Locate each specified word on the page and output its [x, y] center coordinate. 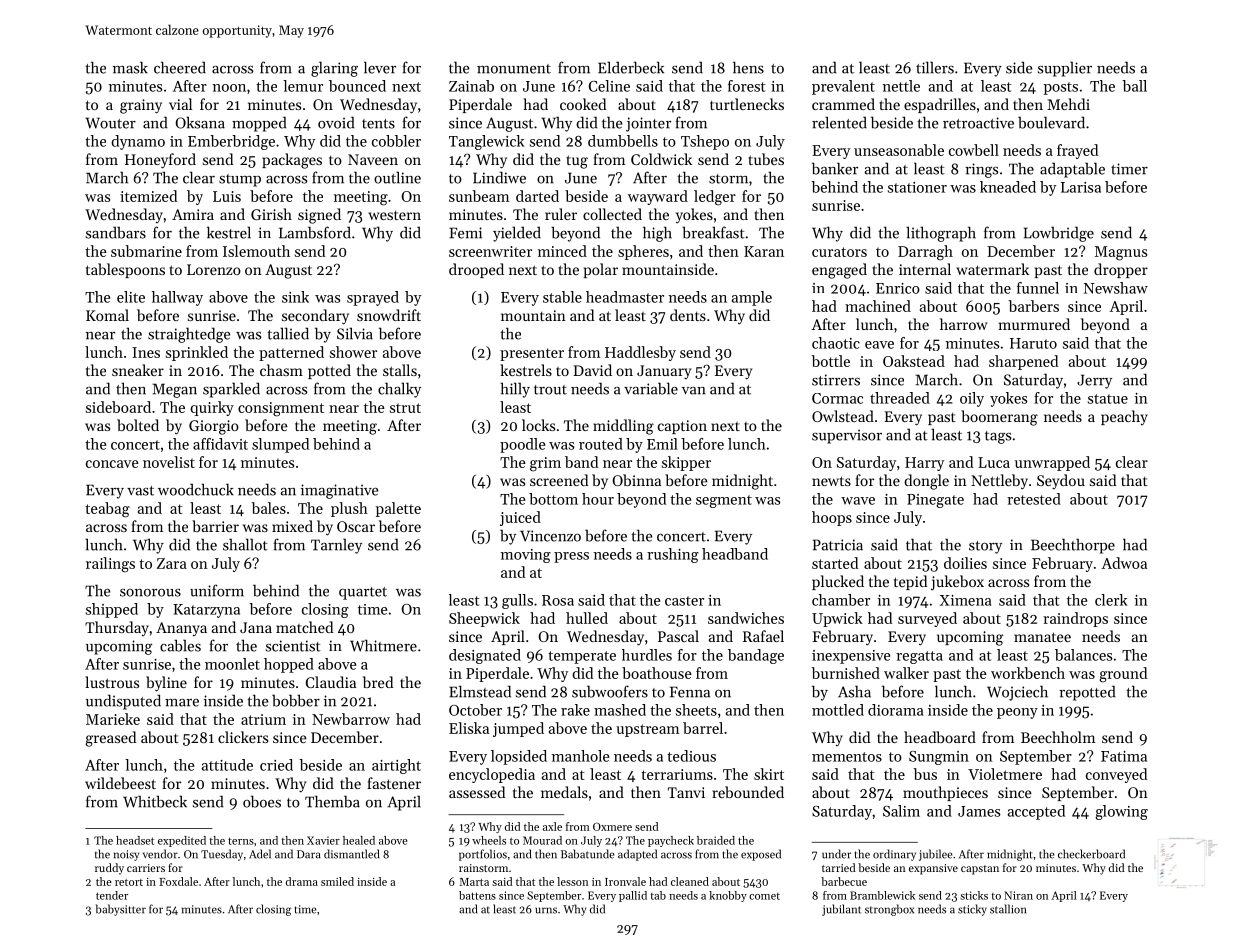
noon [229, 88]
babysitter [121, 910]
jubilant [841, 910]
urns [546, 910]
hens [748, 67]
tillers [935, 67]
